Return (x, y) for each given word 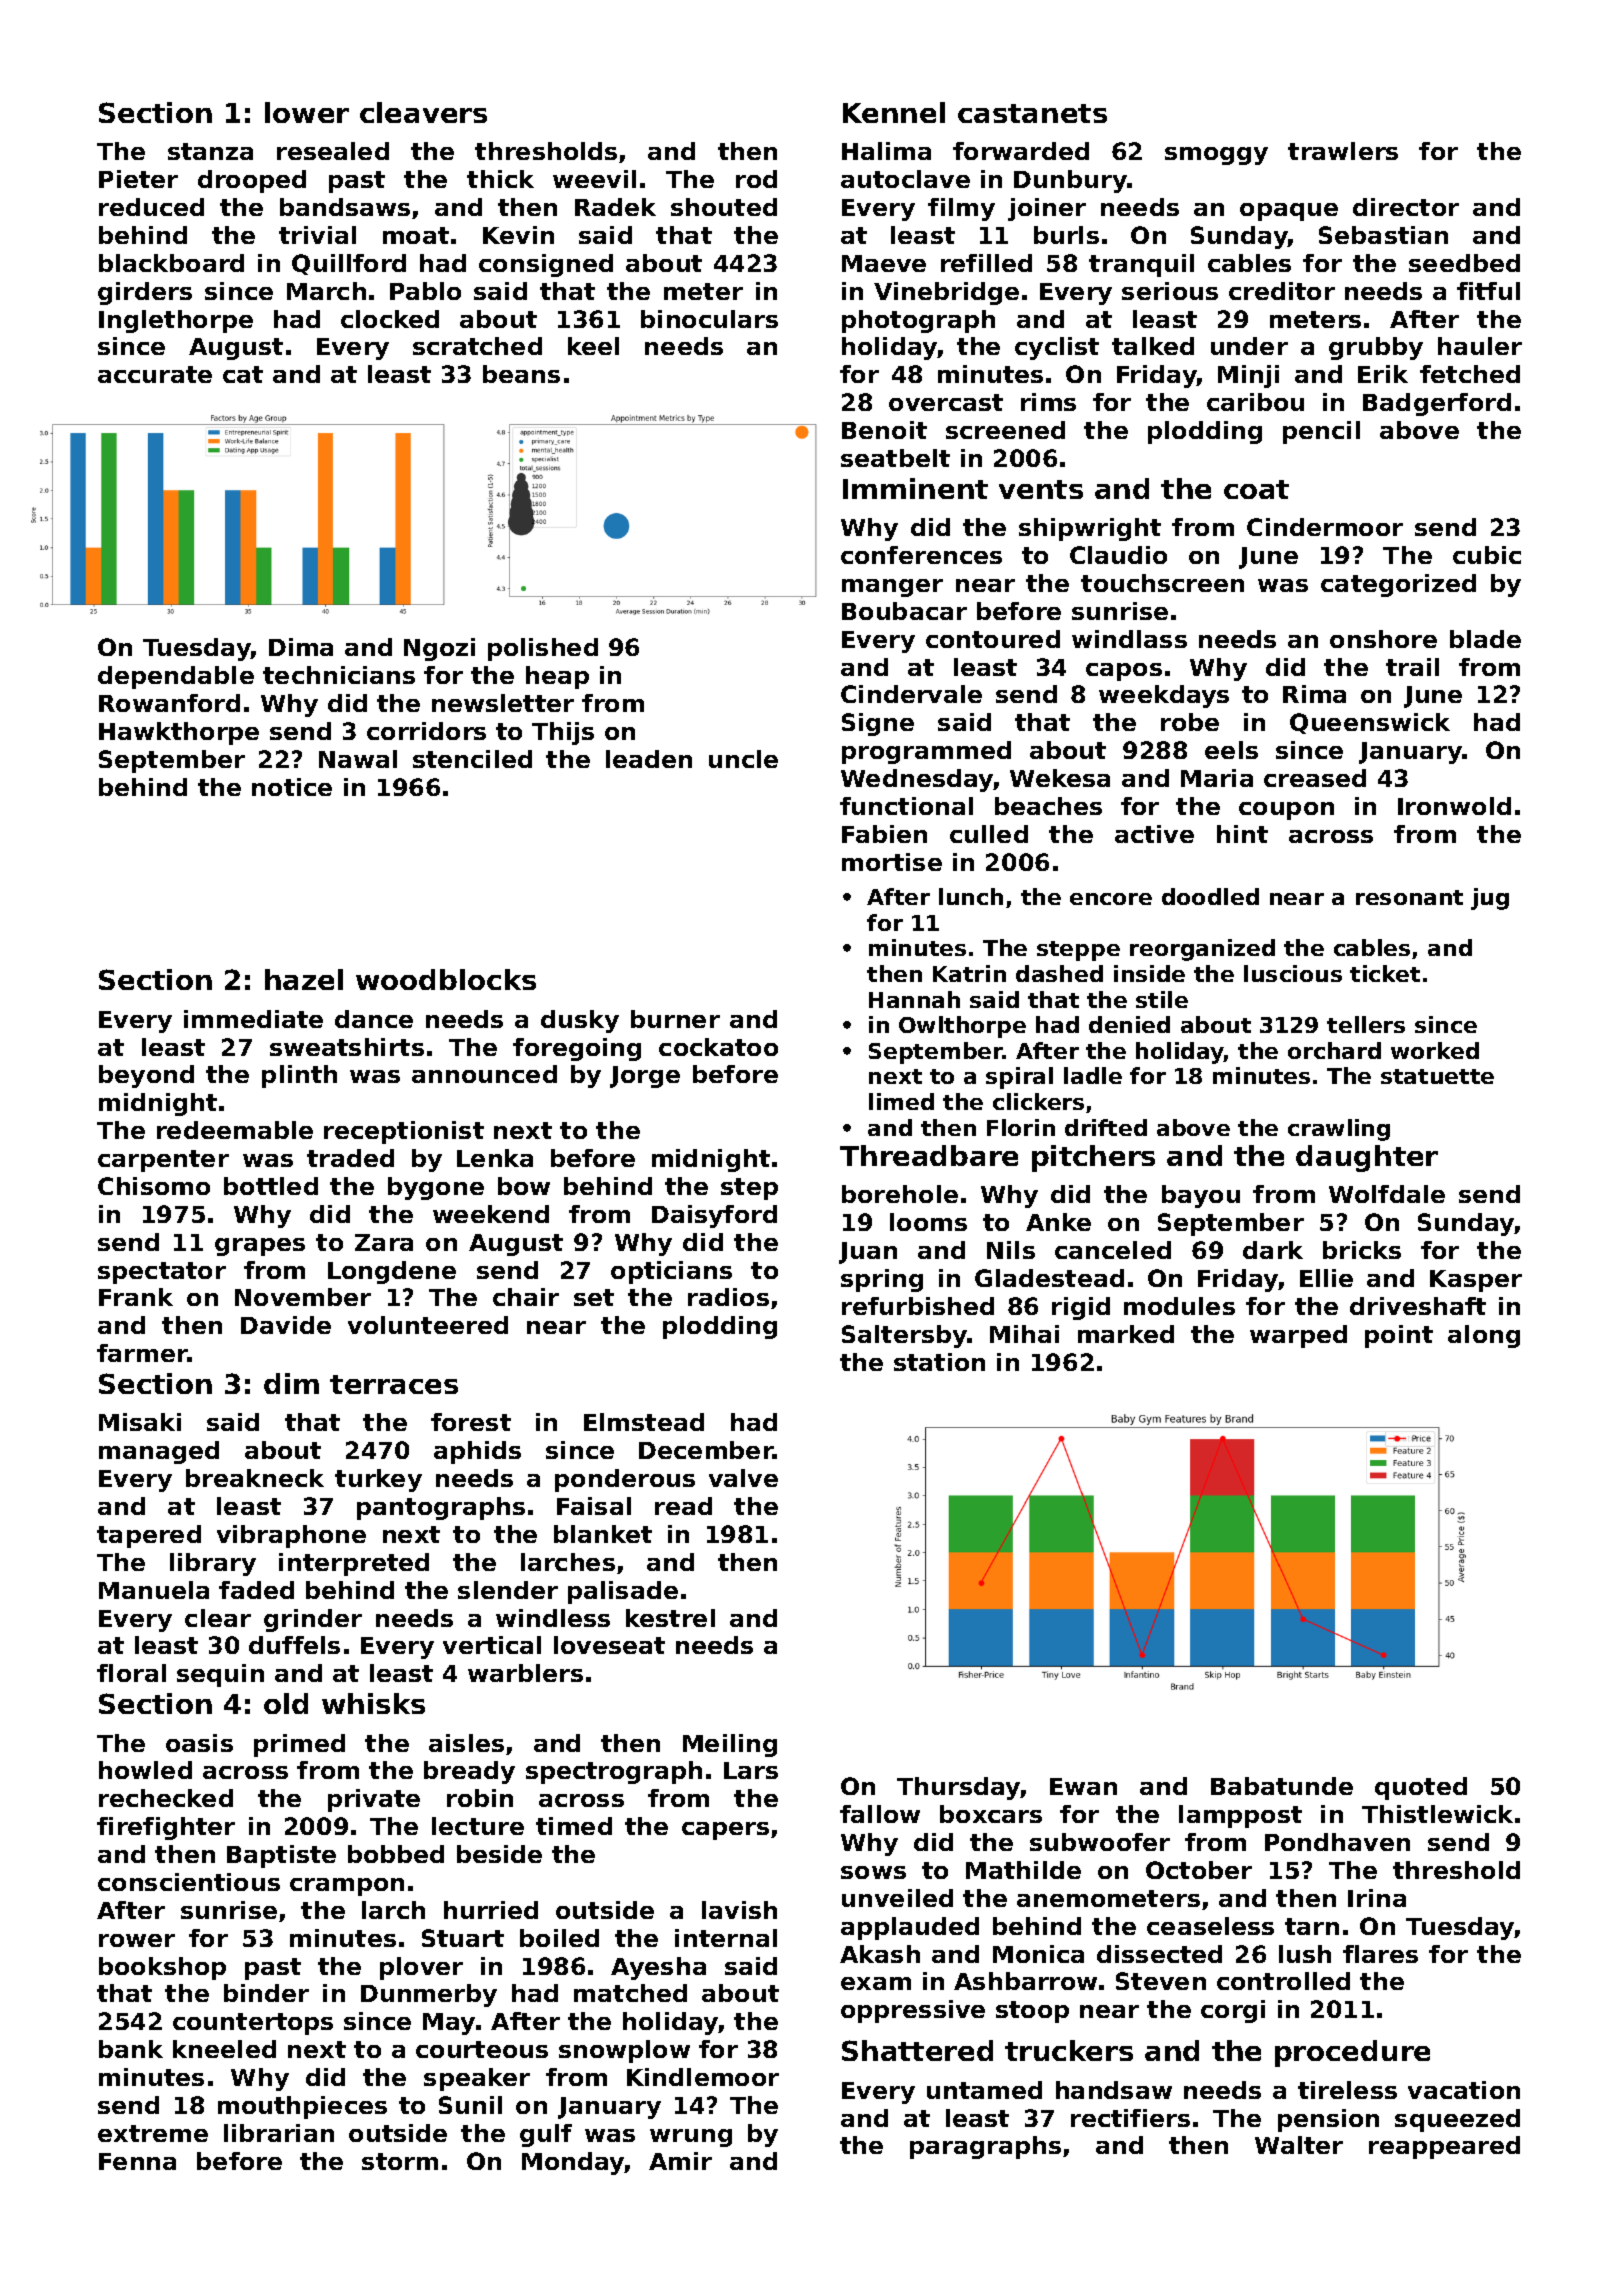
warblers (525, 1673)
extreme (153, 2133)
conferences (921, 555)
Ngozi (439, 649)
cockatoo (718, 1047)
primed (299, 1745)
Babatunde (1282, 1786)
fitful (1488, 291)
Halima (886, 151)
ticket (1385, 973)
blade (1485, 639)
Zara (384, 1242)
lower (307, 112)
